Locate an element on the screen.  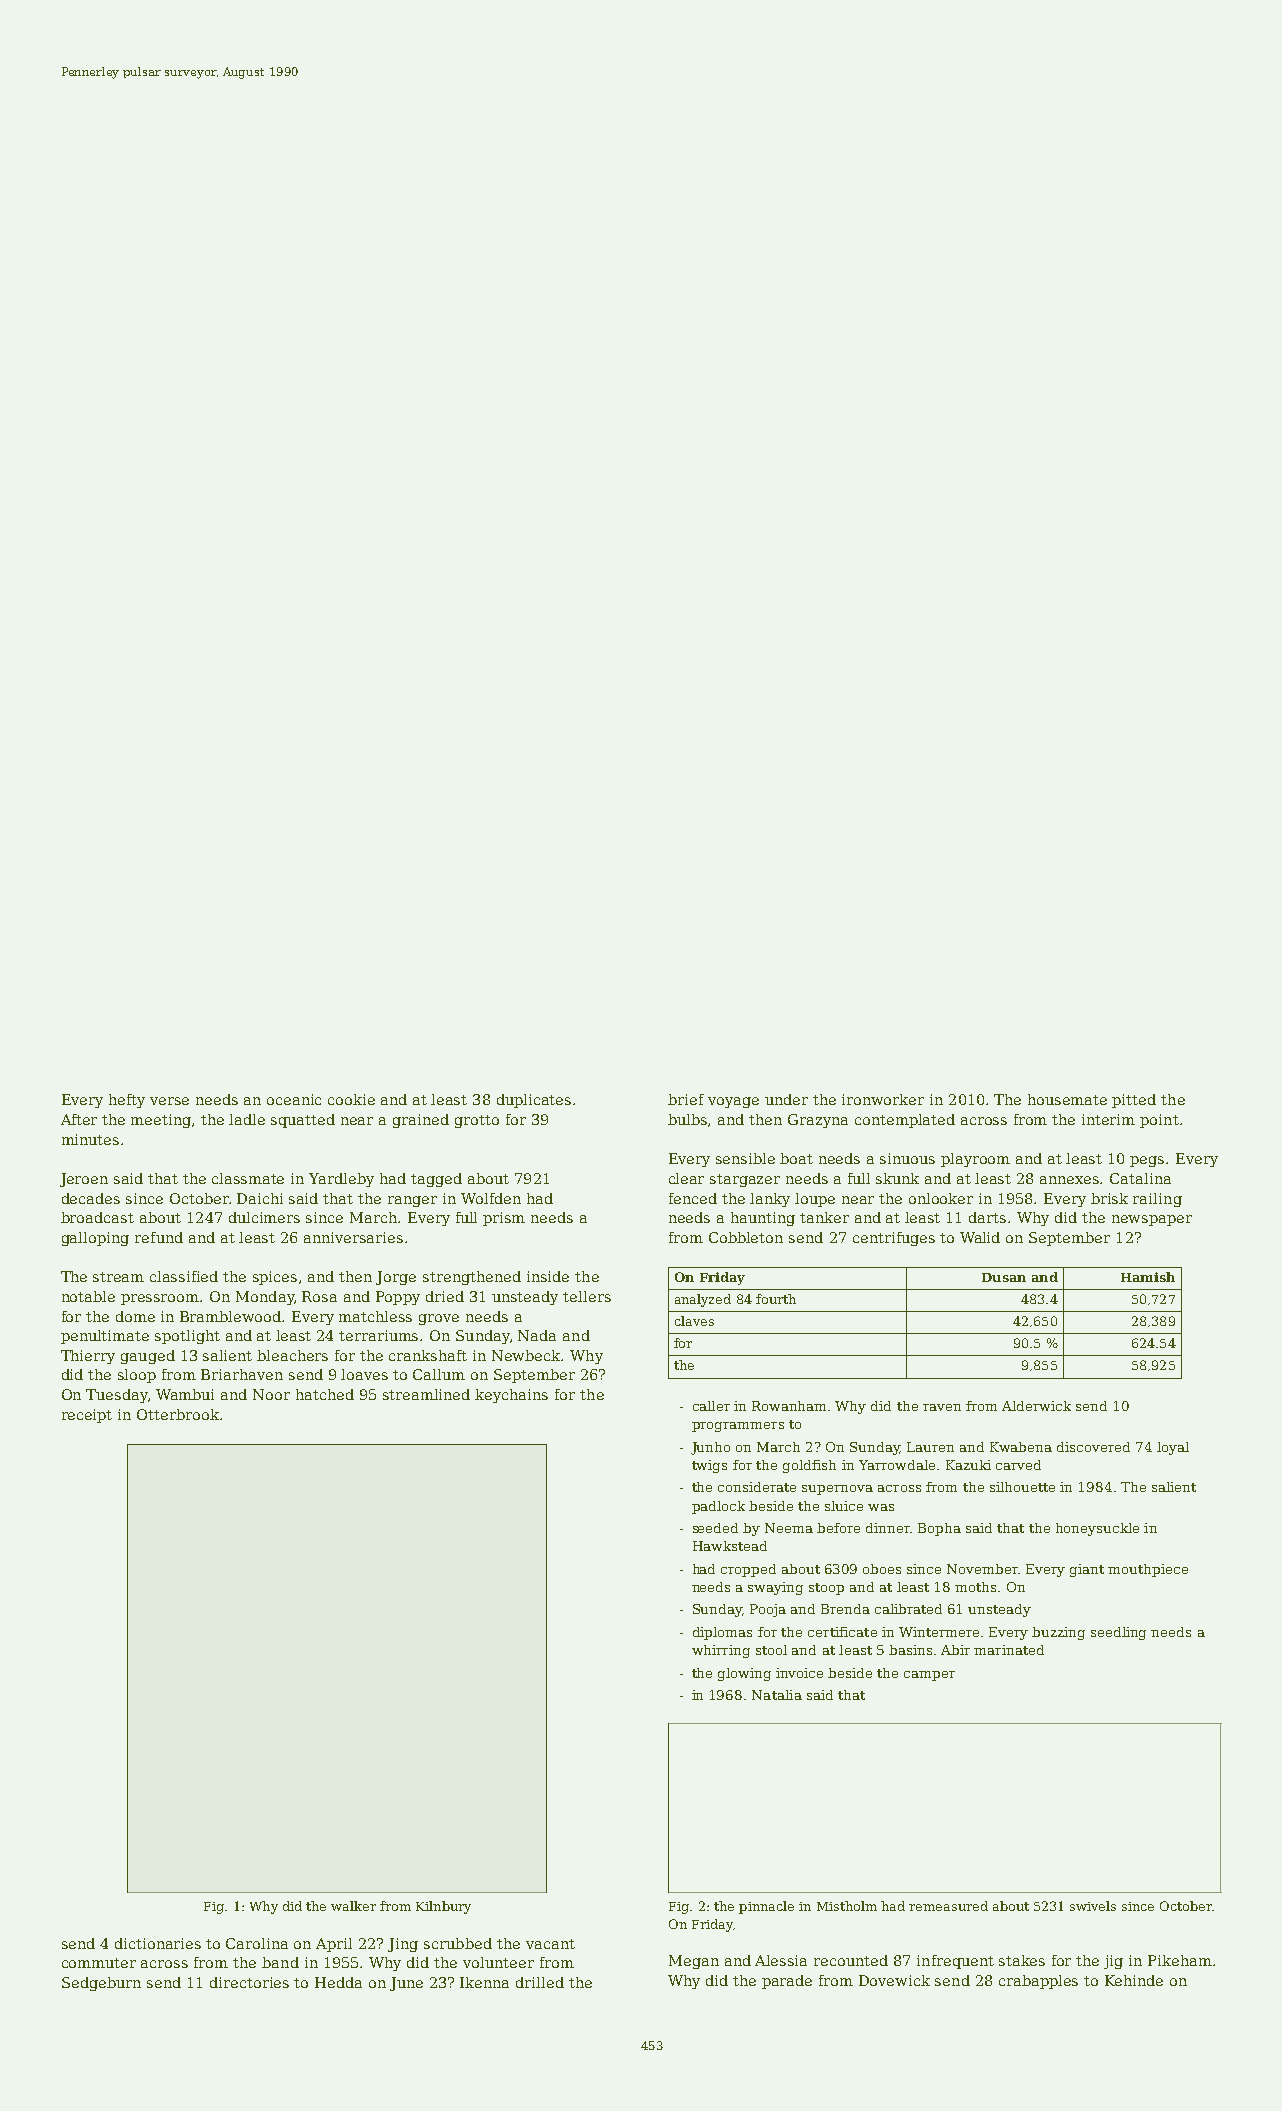
railing is located at coordinates (1157, 1200).
